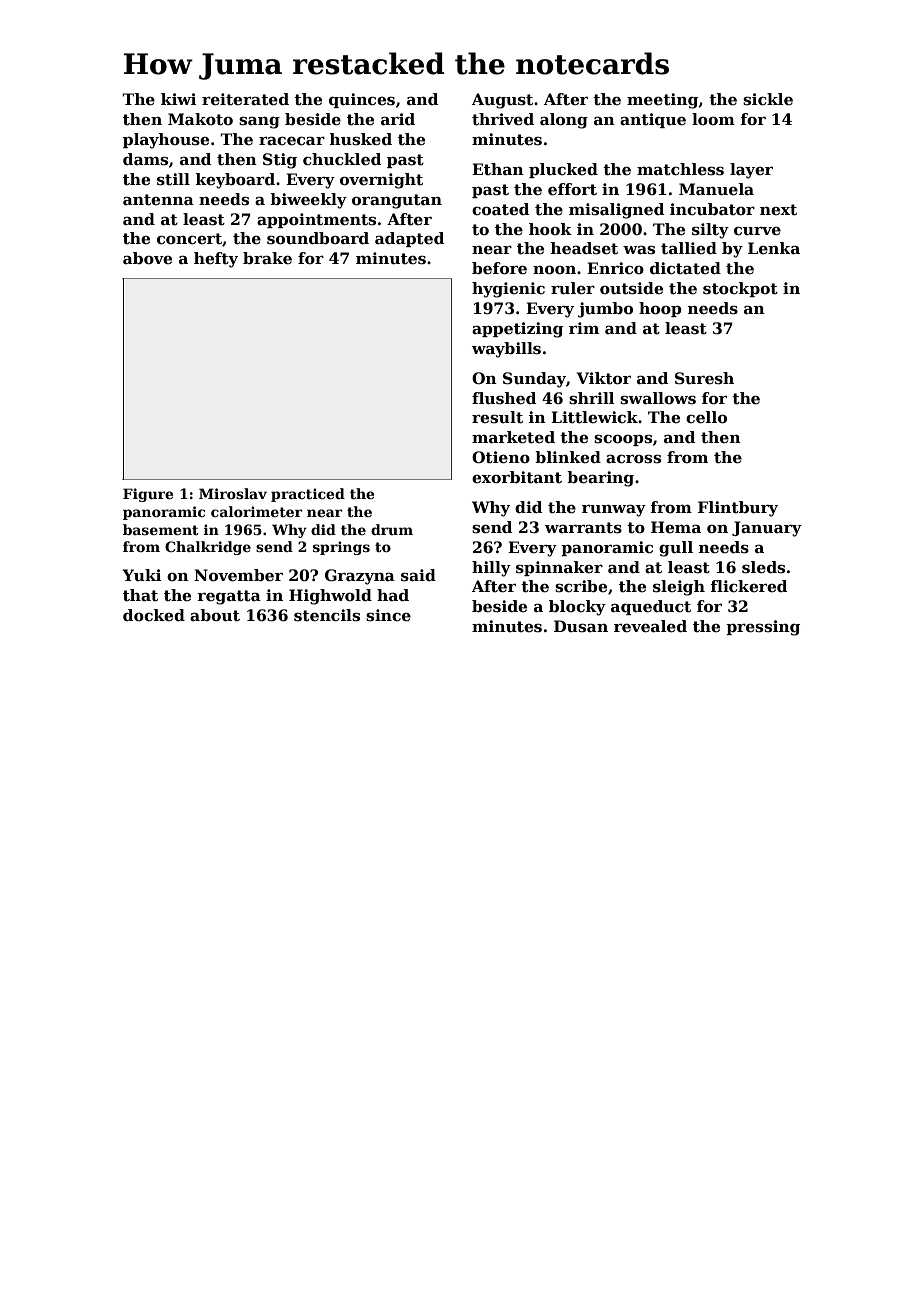  I want to click on racecar, so click(292, 141).
